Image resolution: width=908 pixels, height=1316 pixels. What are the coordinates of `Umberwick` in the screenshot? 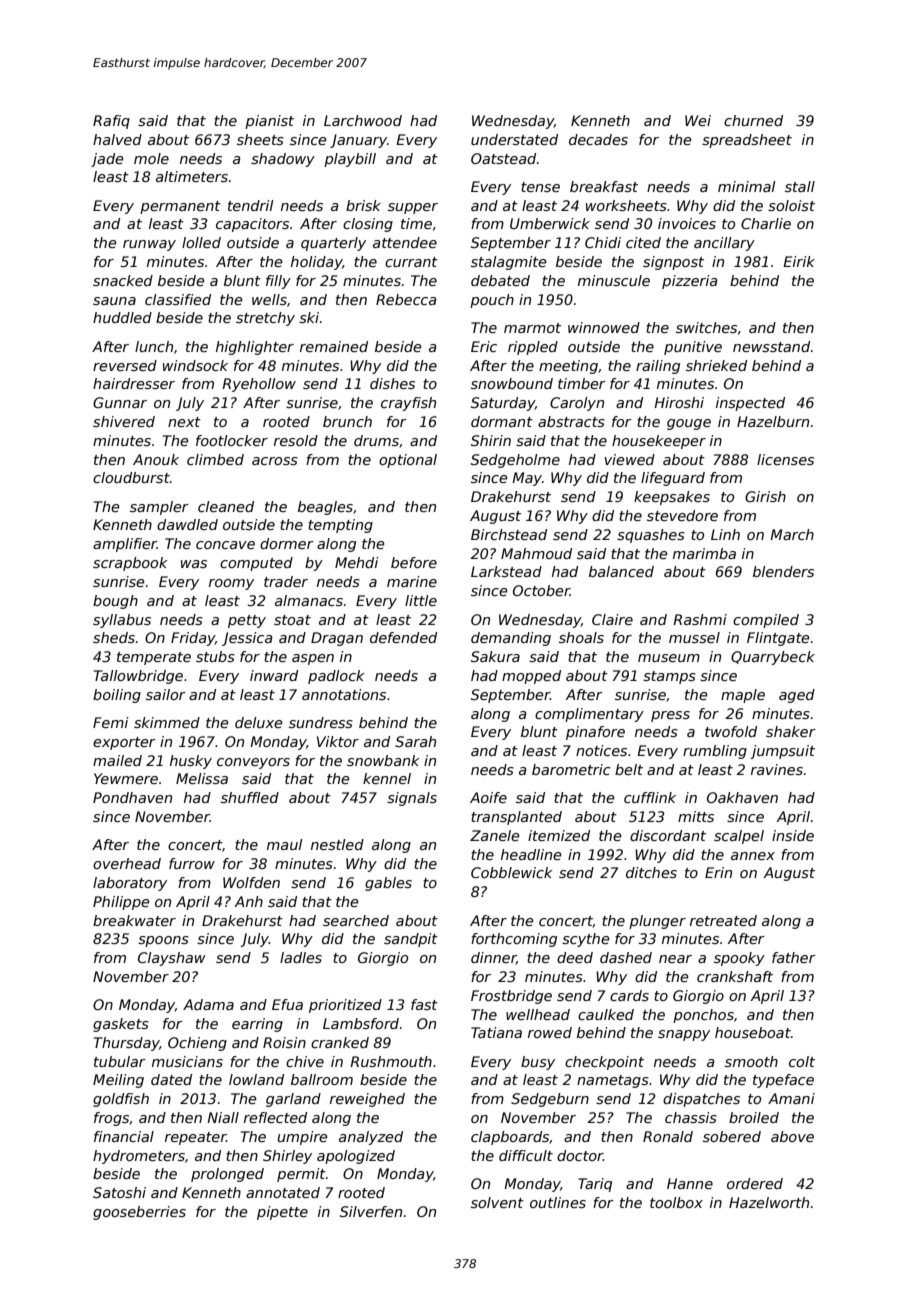 It's located at (550, 223).
